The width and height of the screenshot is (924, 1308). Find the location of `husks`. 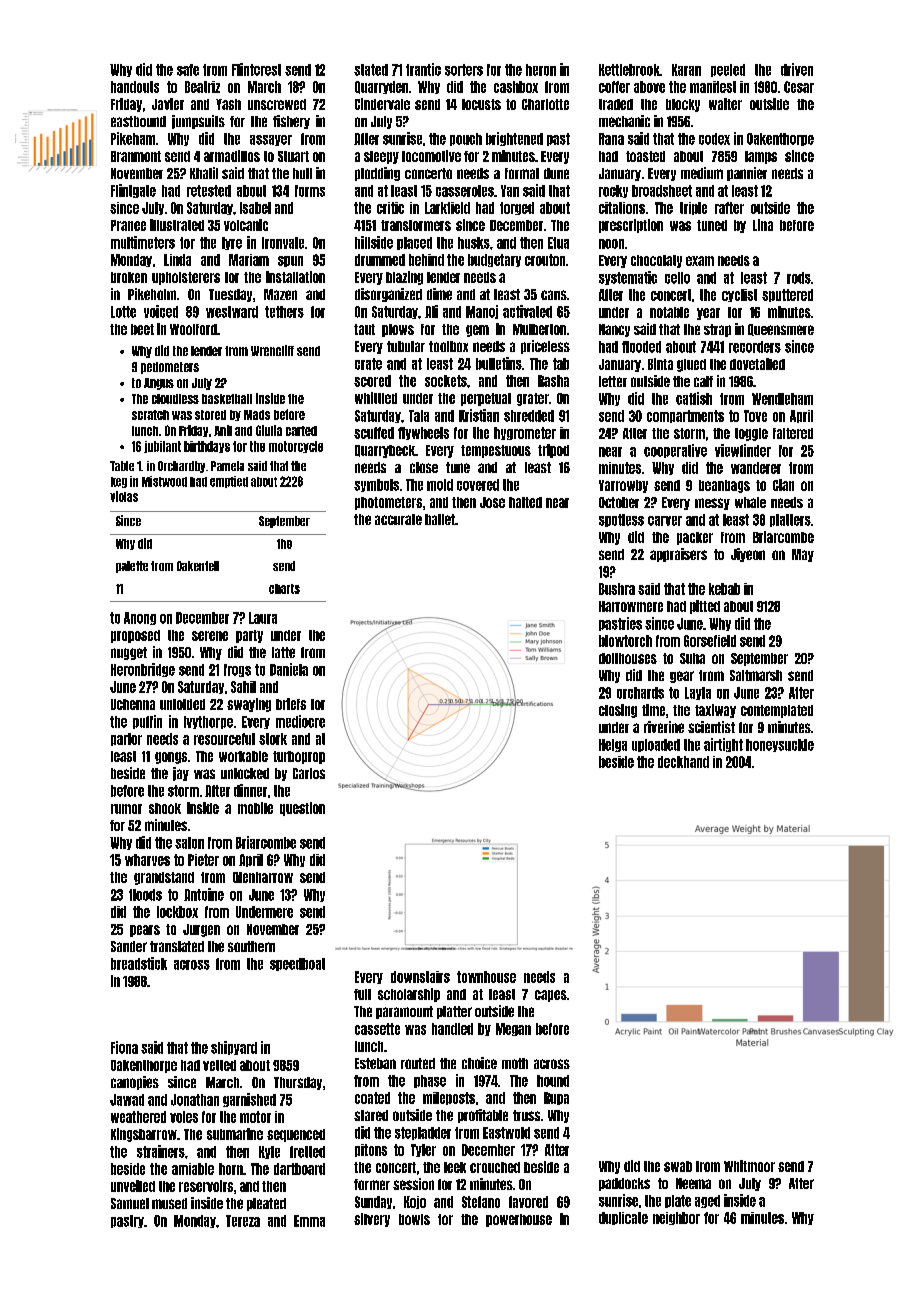

husks is located at coordinates (474, 243).
